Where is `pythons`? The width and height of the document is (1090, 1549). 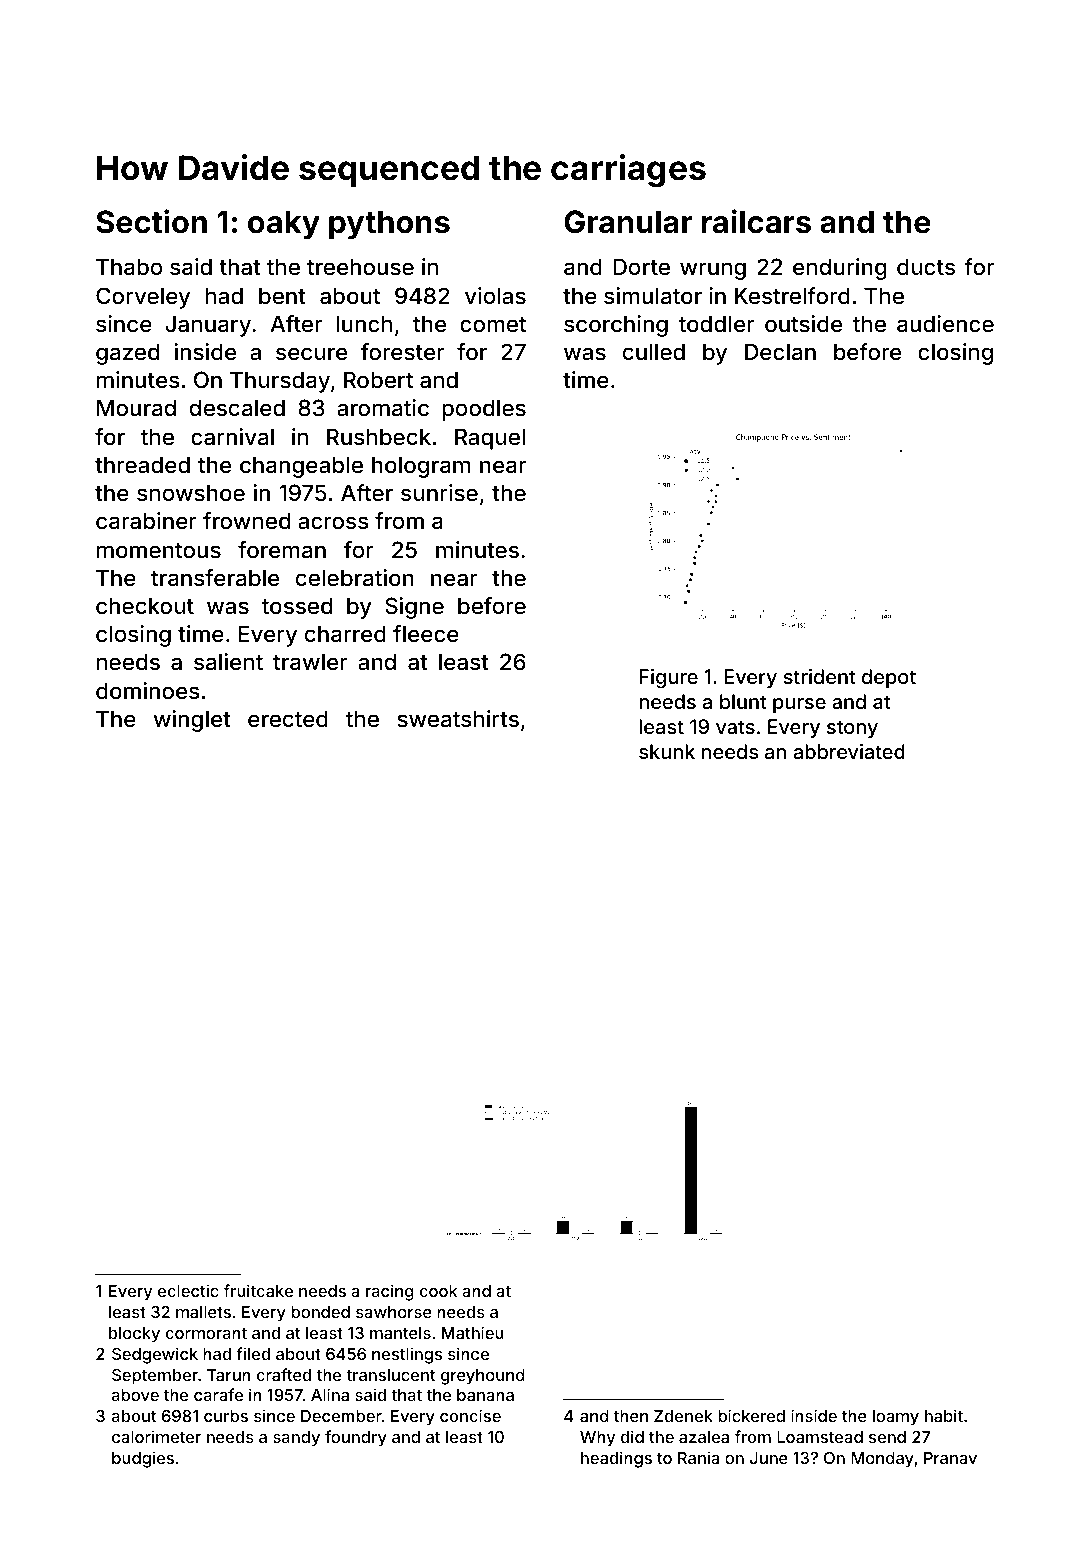 pythons is located at coordinates (389, 225).
